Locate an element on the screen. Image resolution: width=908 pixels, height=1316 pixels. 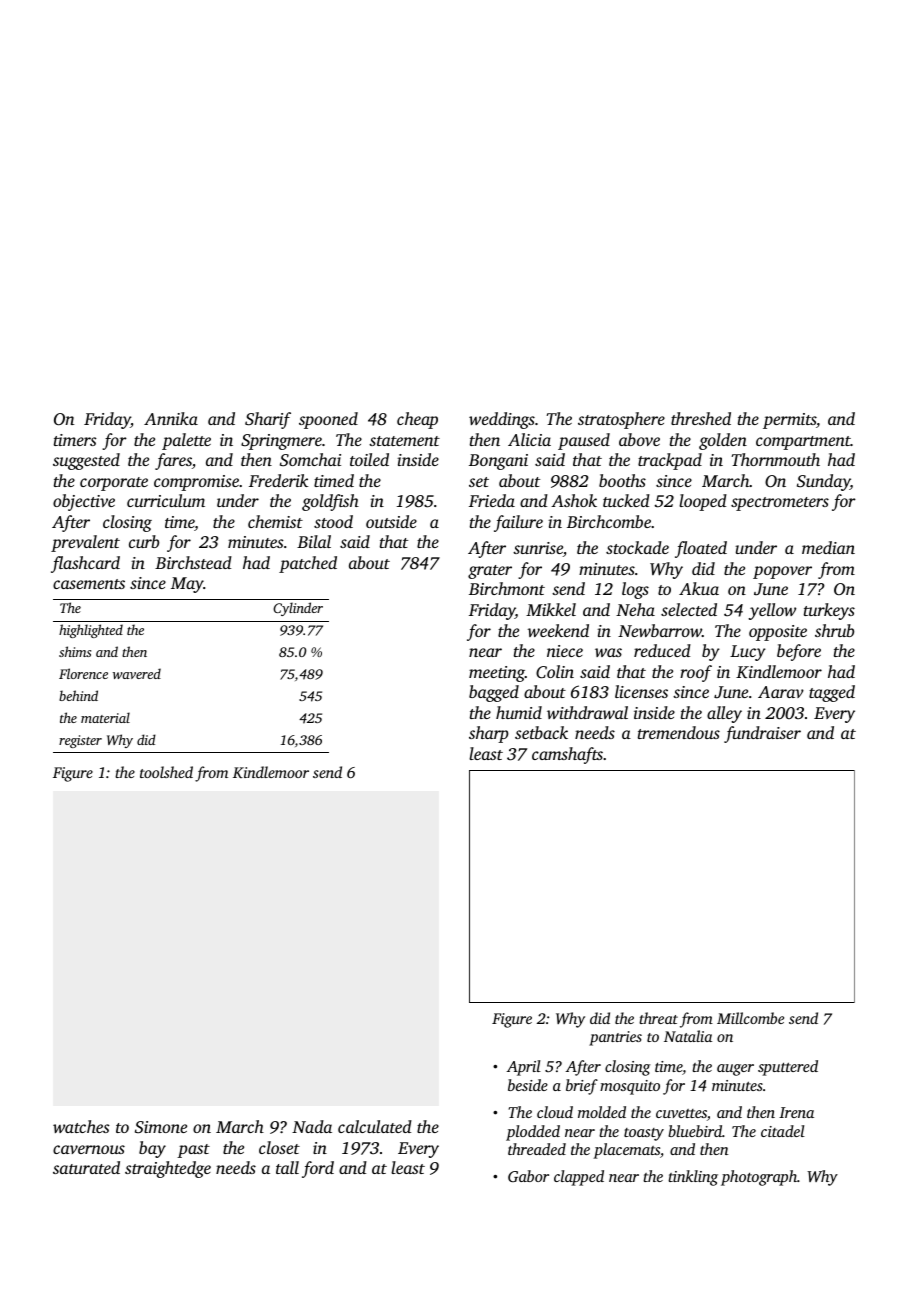
objective is located at coordinates (84, 502).
